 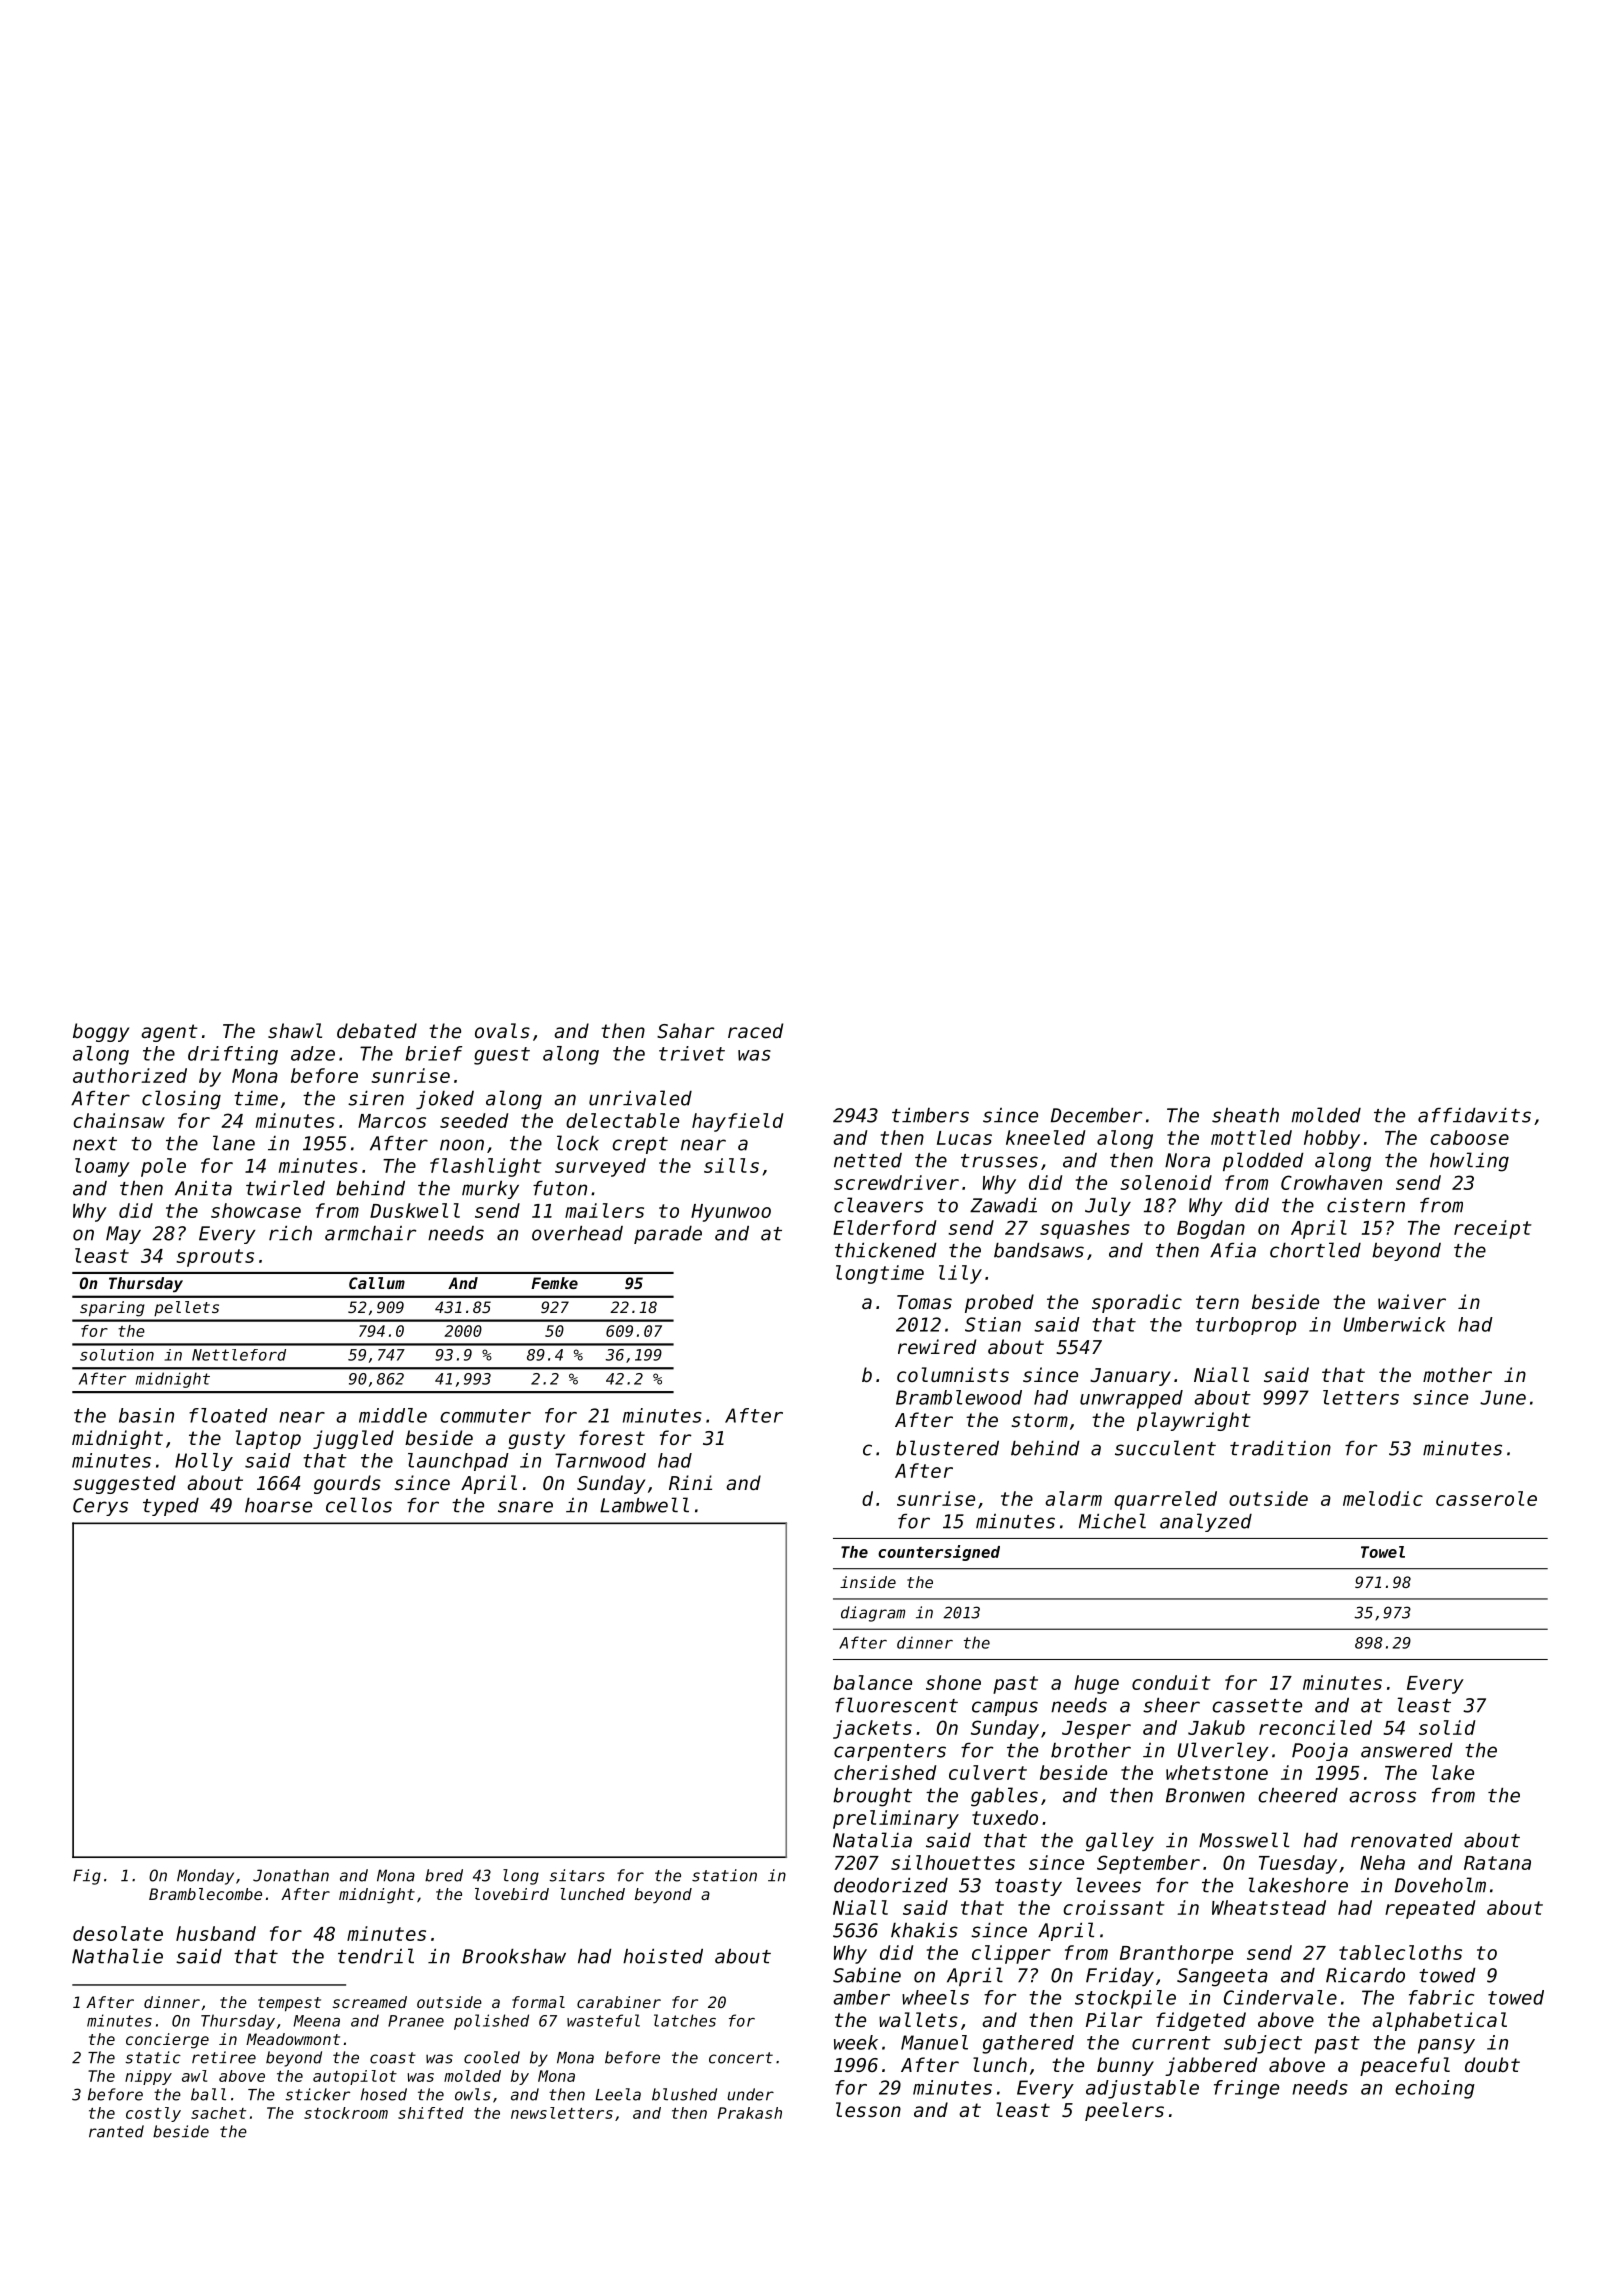 What do you see at coordinates (295, 1030) in the document?
I see `shawl` at bounding box center [295, 1030].
